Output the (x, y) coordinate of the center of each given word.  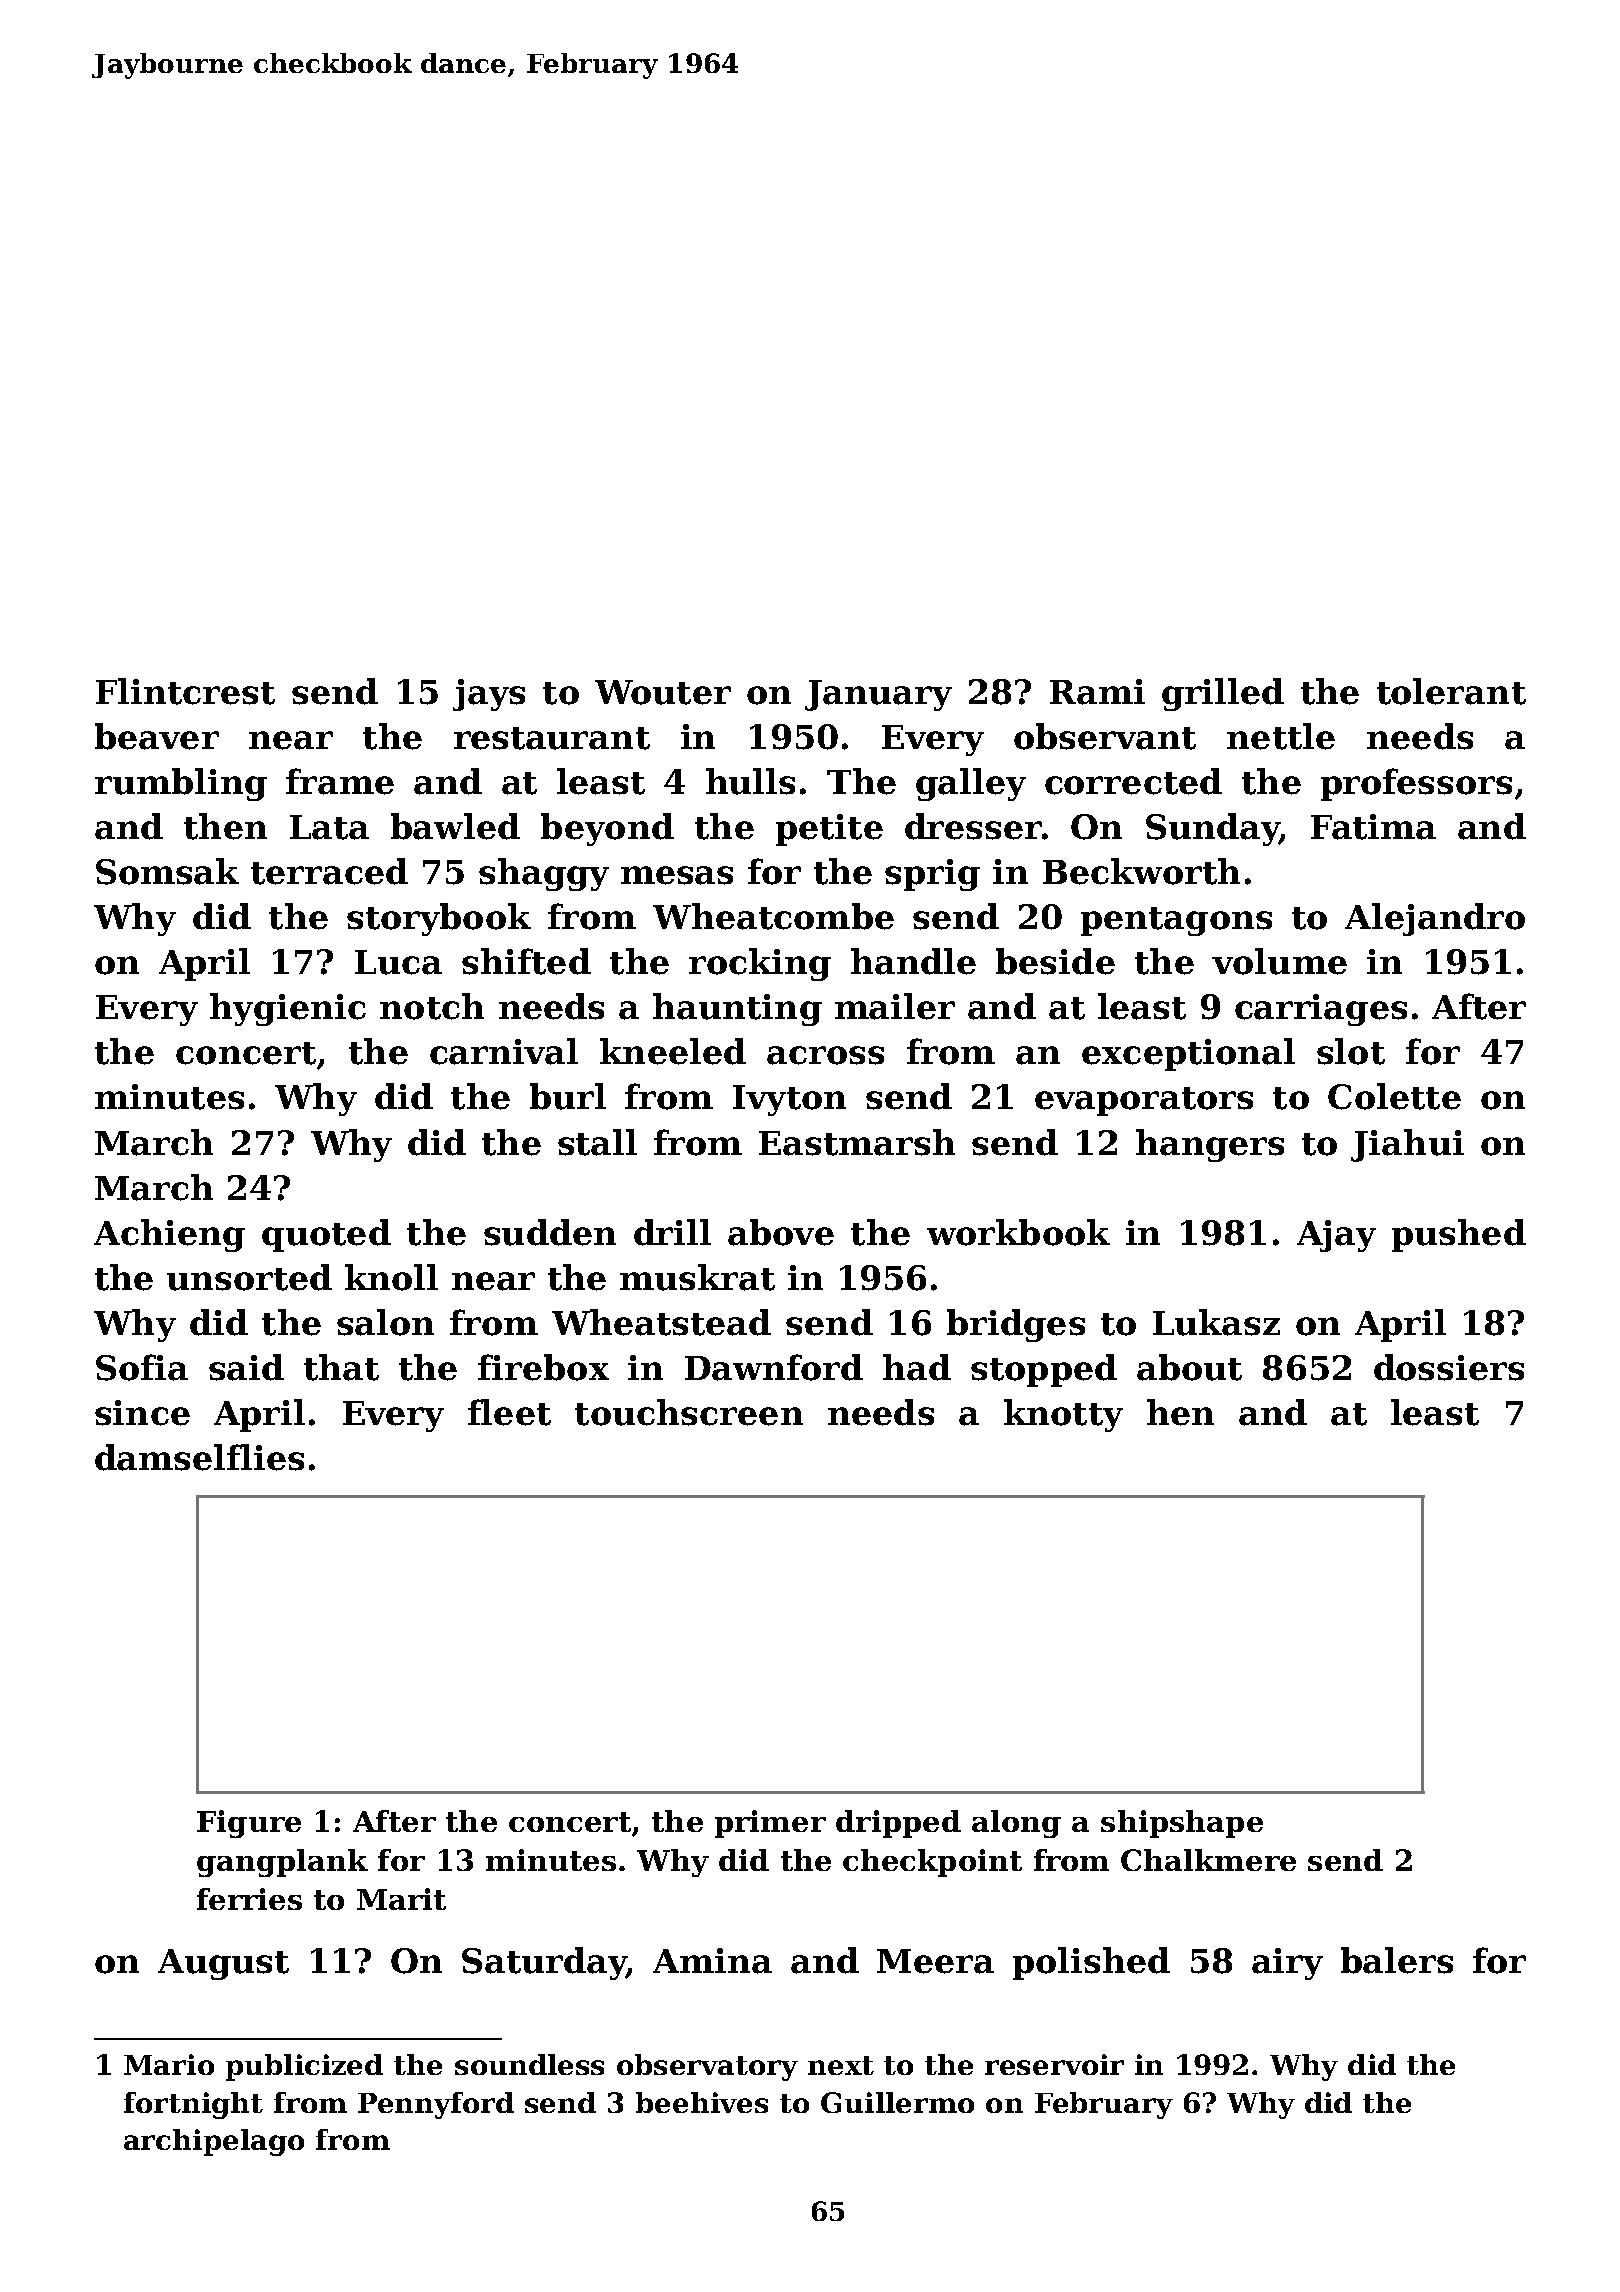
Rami (1097, 692)
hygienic (288, 1009)
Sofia (142, 1367)
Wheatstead (661, 1322)
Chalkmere (1208, 1860)
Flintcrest (185, 691)
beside (1055, 961)
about (1189, 1367)
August (223, 1964)
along (1016, 1824)
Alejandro (1435, 919)
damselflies (199, 1457)
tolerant (1451, 691)
